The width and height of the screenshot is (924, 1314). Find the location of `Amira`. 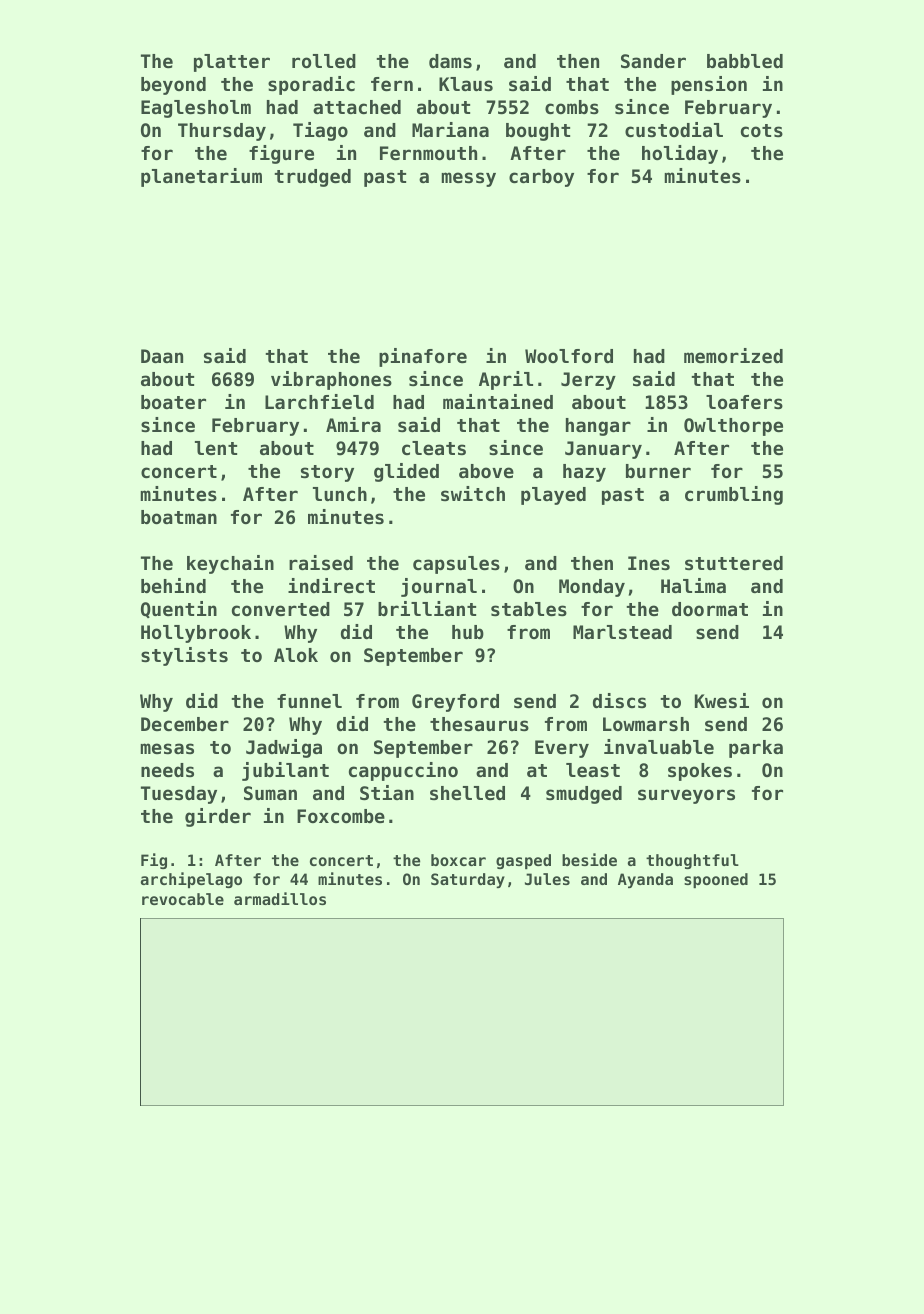

Amira is located at coordinates (353, 424).
